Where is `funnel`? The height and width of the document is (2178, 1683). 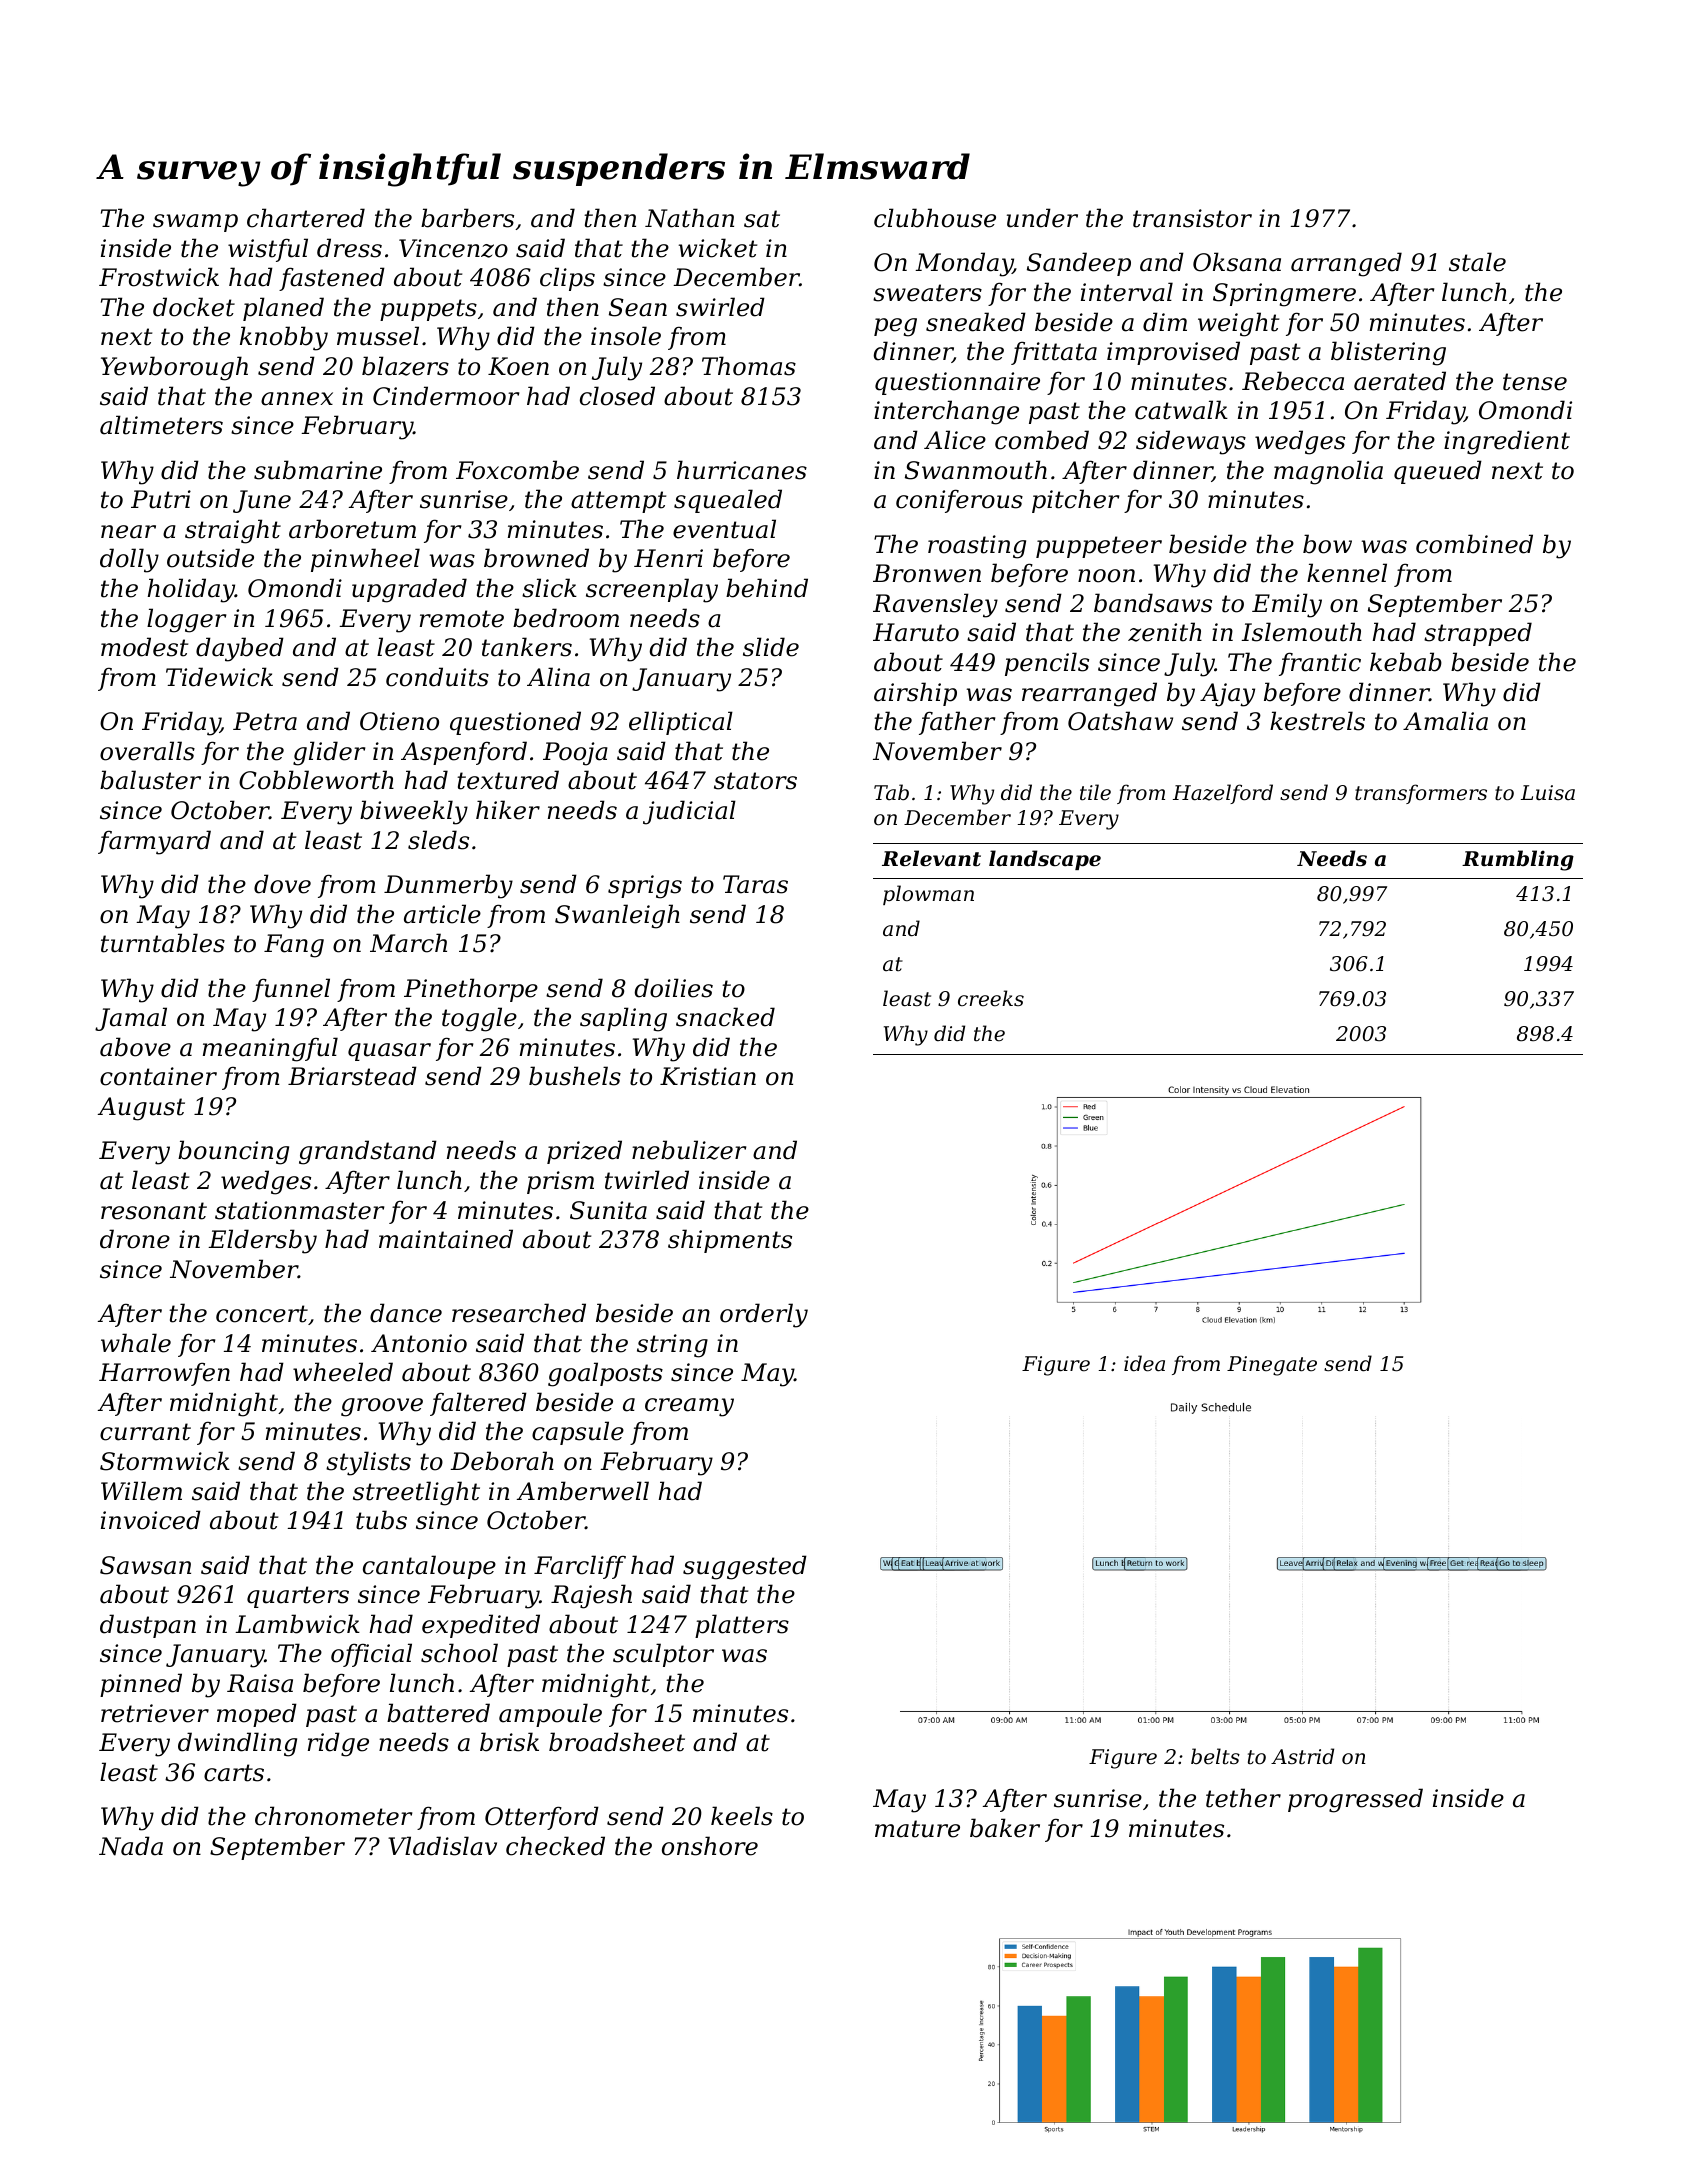 funnel is located at coordinates (291, 990).
